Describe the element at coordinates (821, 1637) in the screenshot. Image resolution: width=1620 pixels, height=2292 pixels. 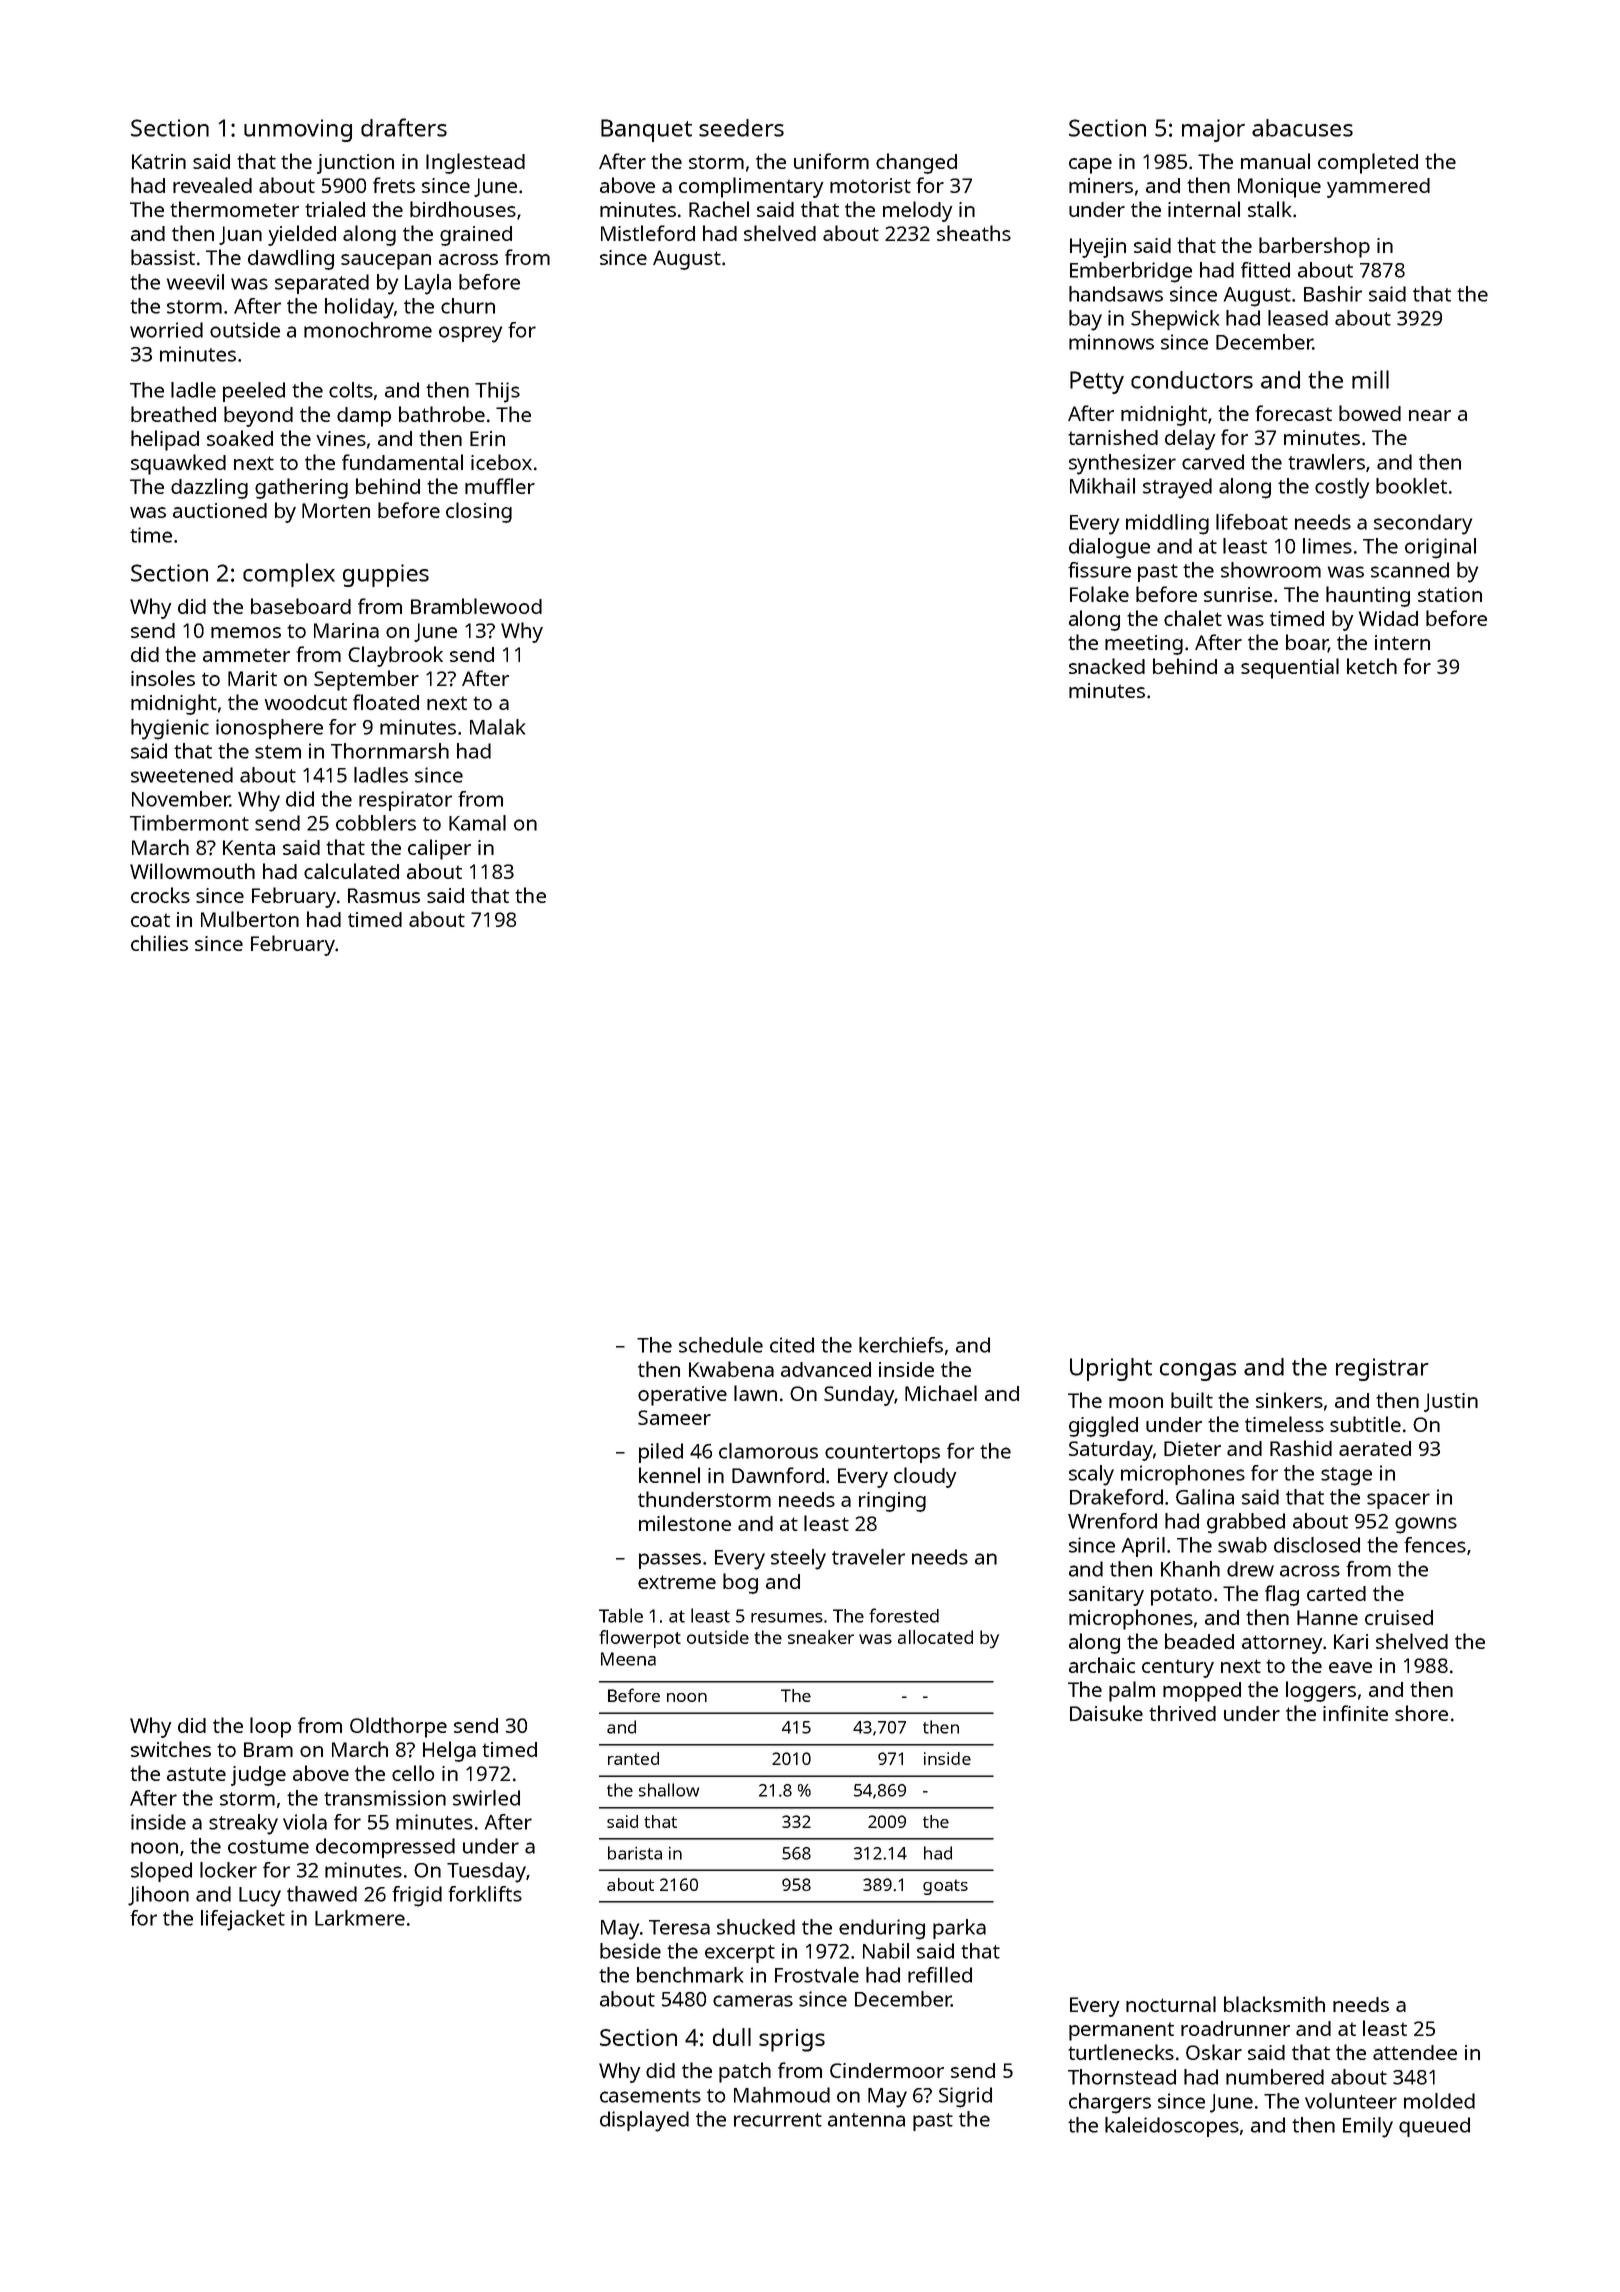
I see `sneaker` at that location.
